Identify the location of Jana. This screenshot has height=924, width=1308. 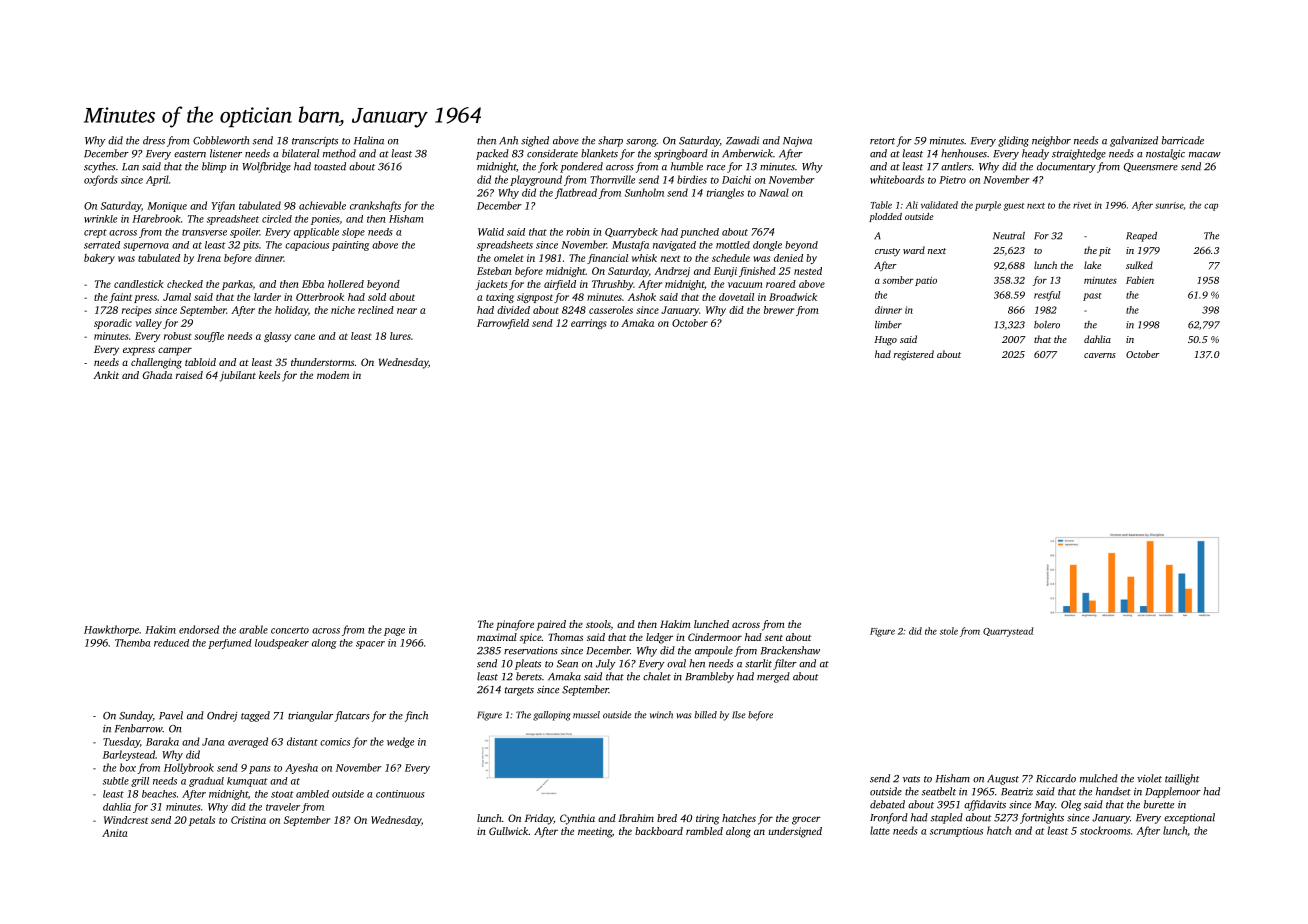
(213, 742).
